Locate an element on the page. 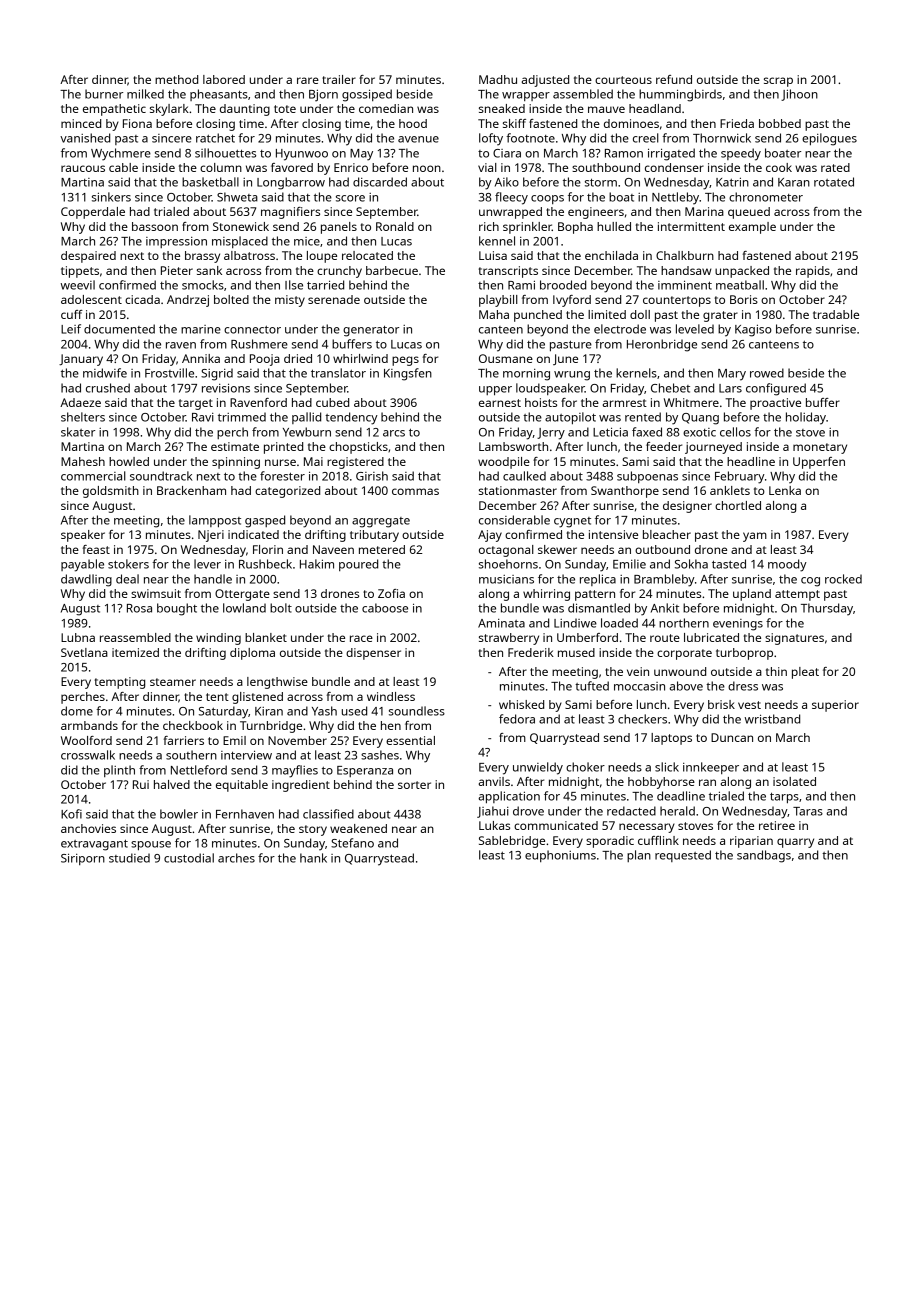 Image resolution: width=924 pixels, height=1308 pixels. arcs is located at coordinates (394, 433).
